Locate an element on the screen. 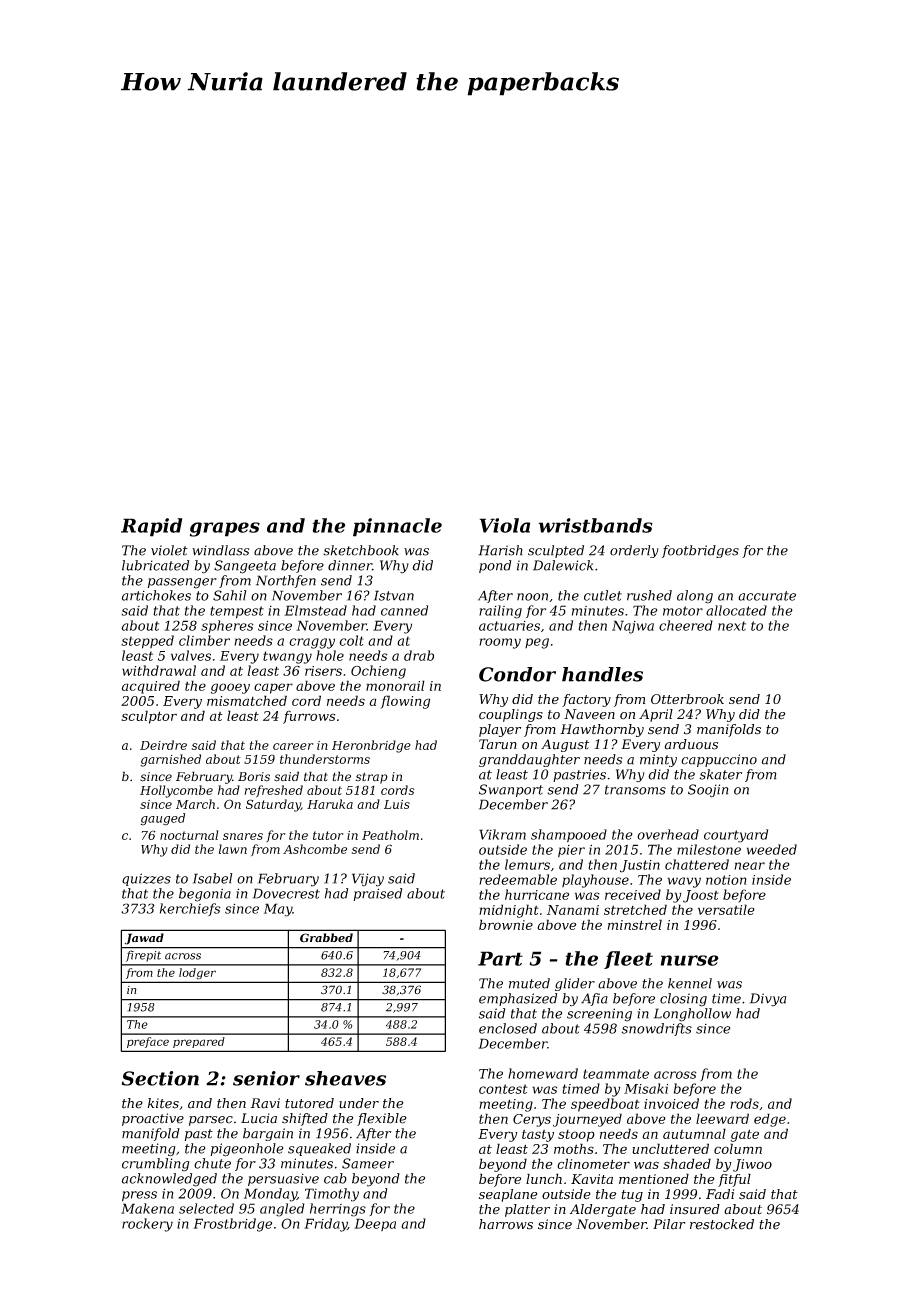 The height and width of the screenshot is (1308, 924). windlass is located at coordinates (220, 550).
